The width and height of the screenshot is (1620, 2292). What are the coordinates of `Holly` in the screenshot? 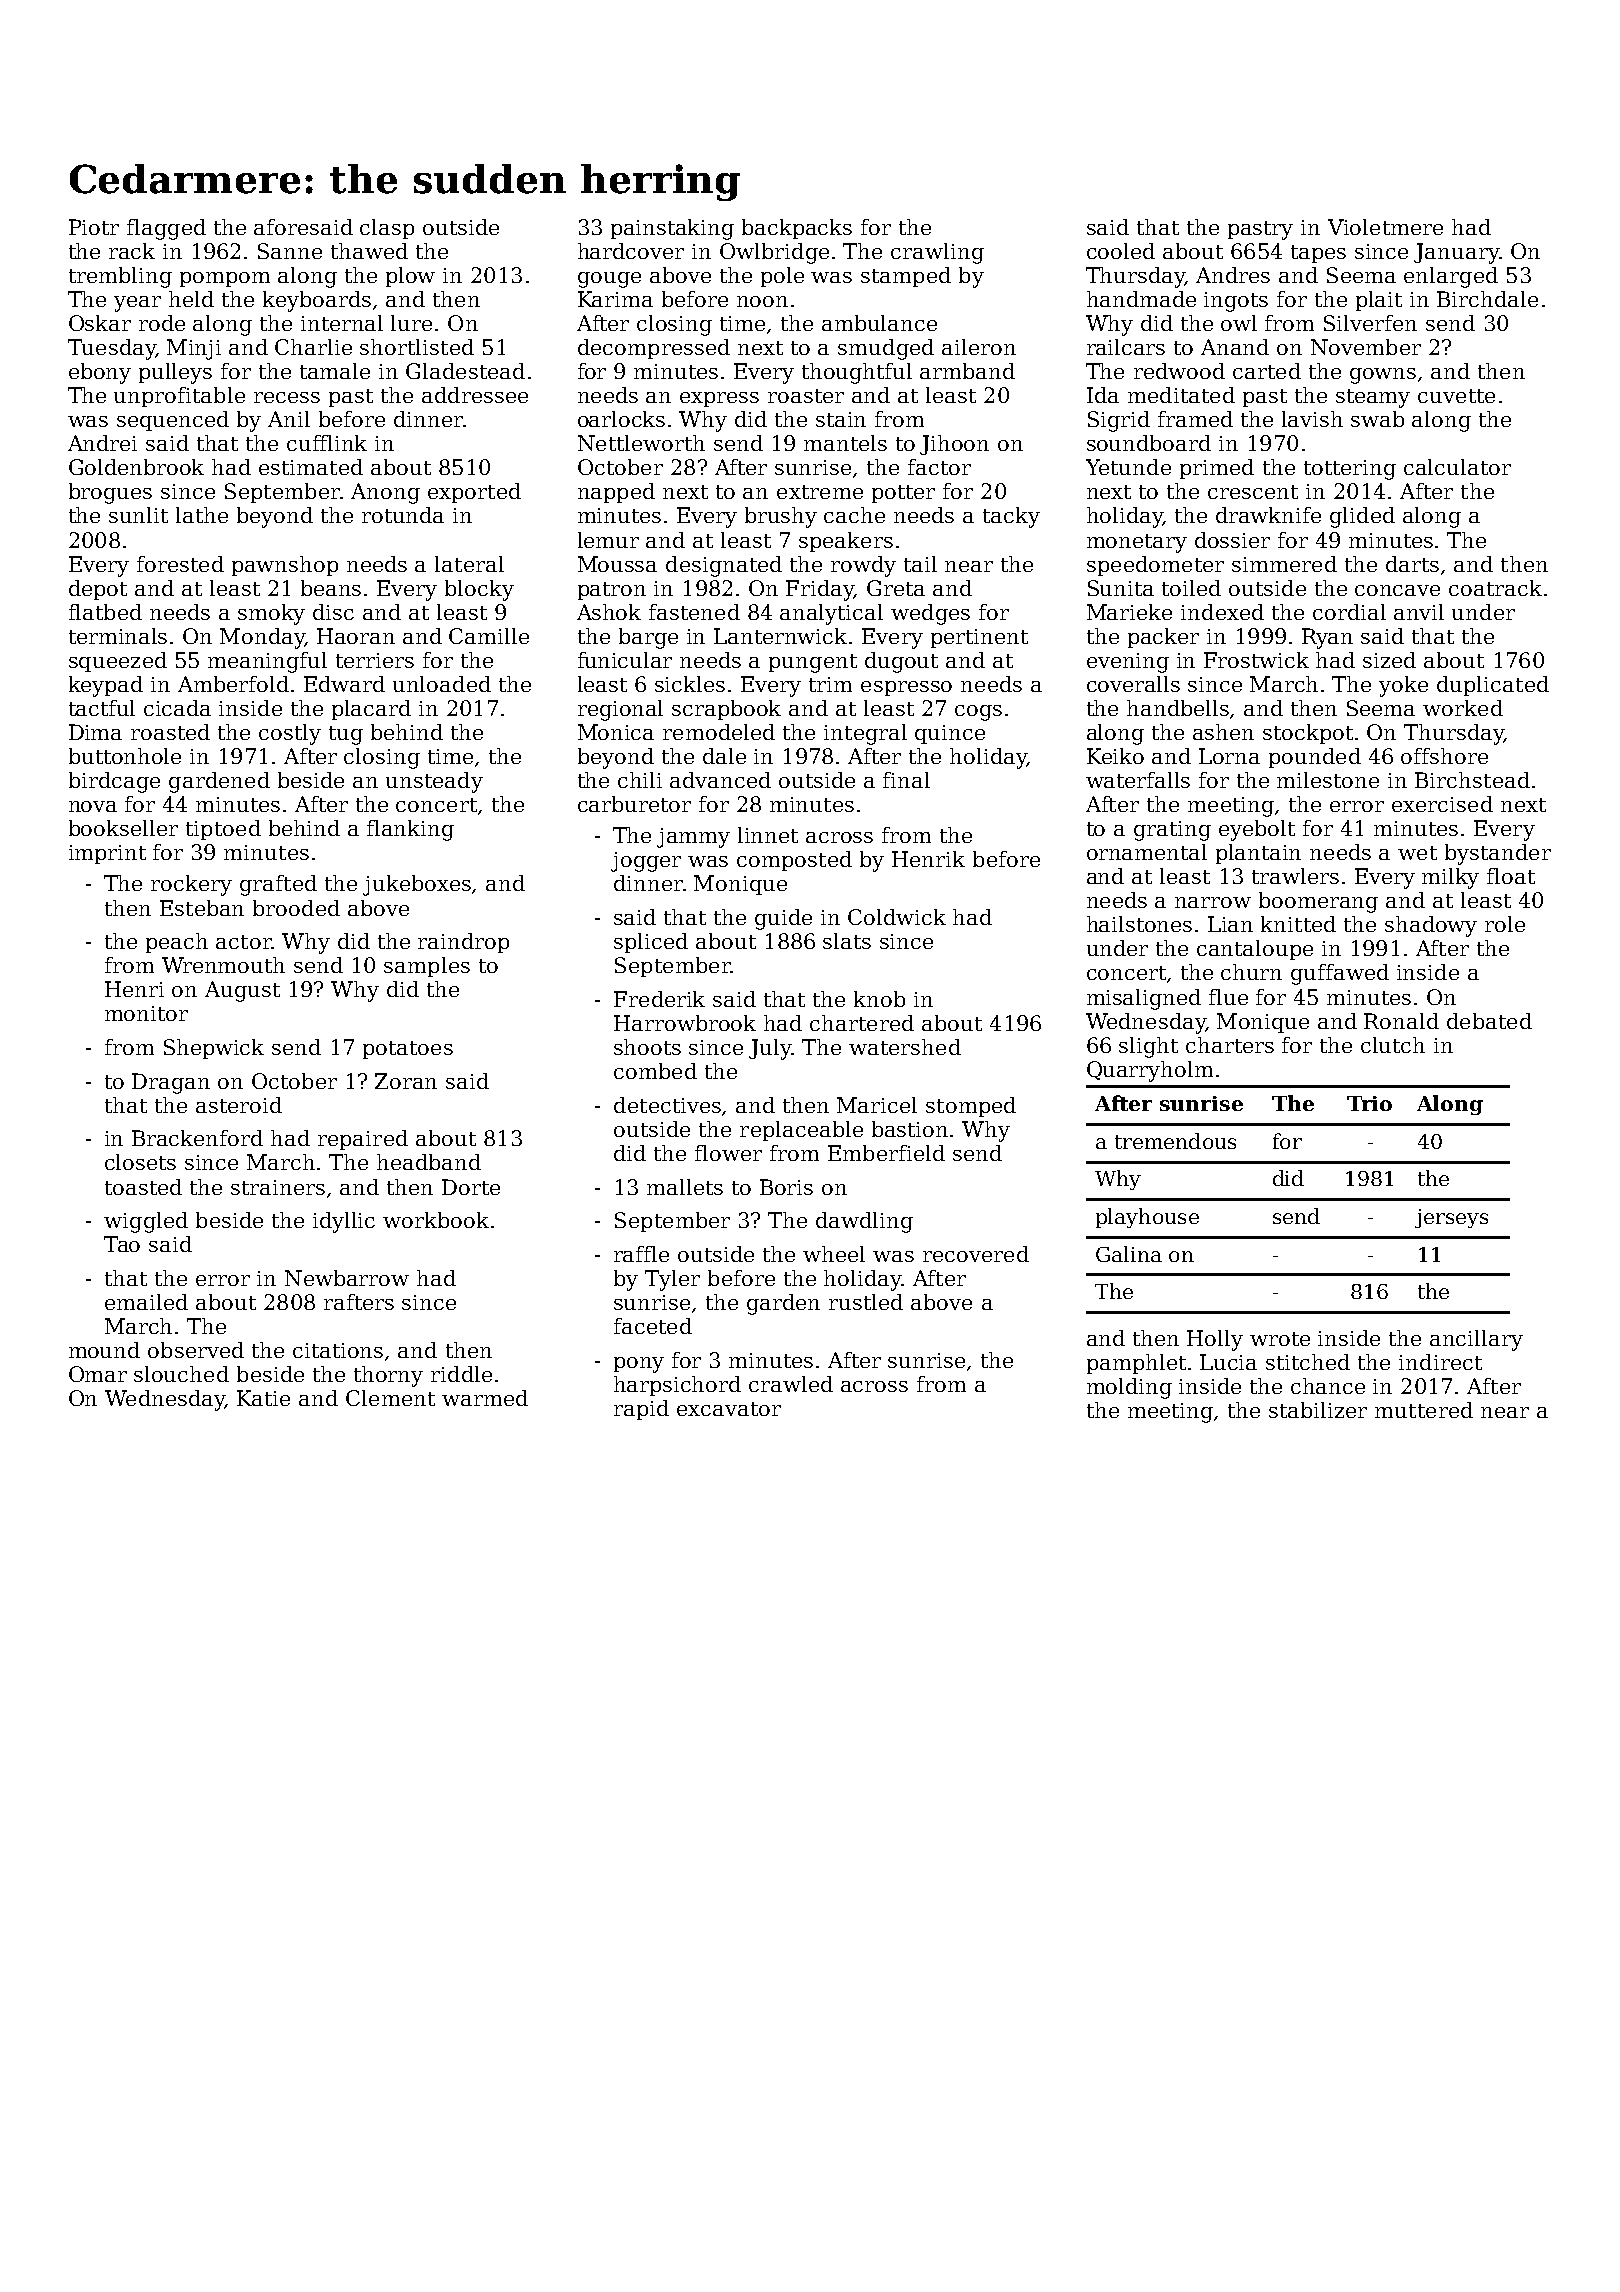 It's located at (1215, 1340).
